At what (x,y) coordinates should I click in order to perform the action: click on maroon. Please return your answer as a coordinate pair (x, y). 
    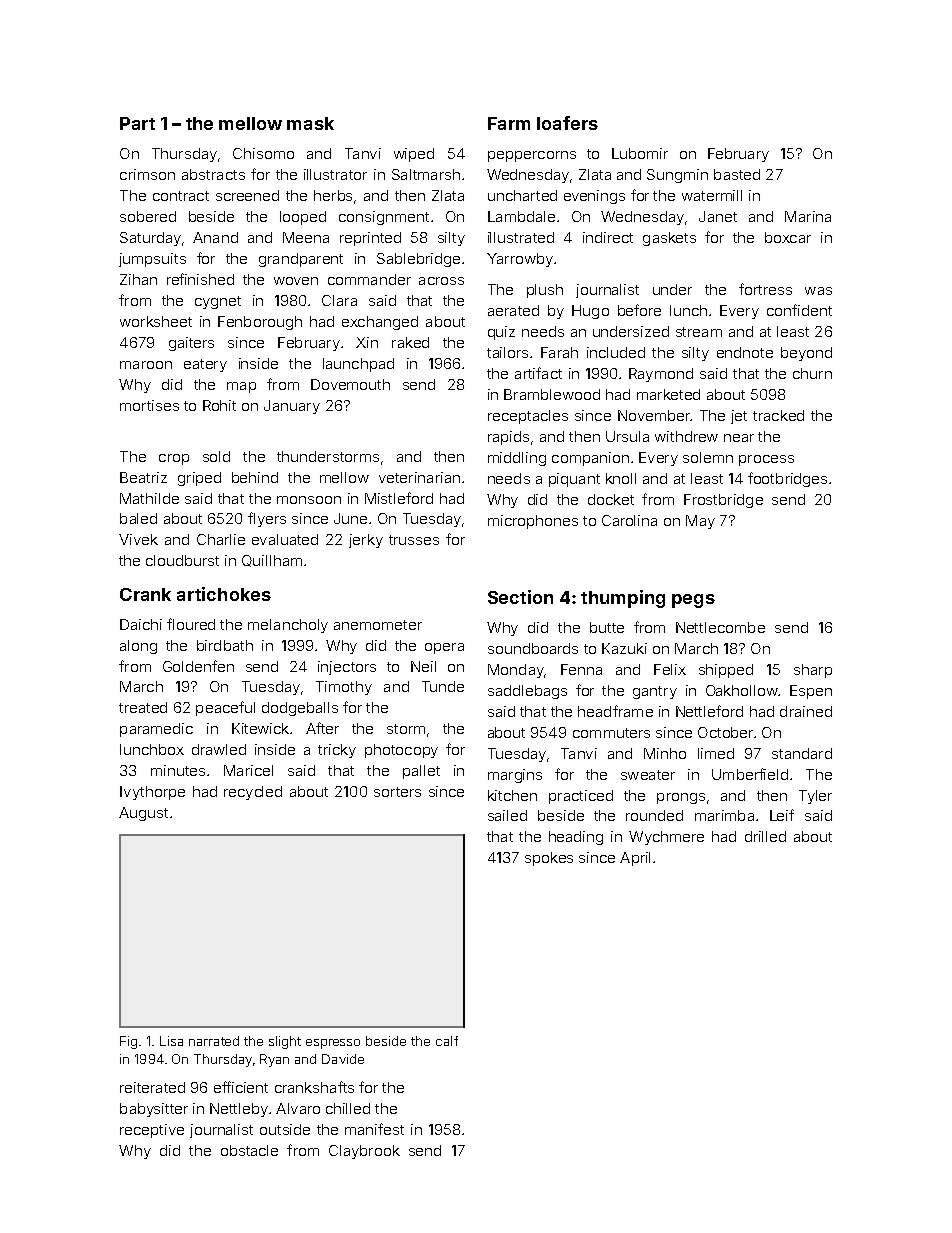
    Looking at the image, I should click on (146, 365).
